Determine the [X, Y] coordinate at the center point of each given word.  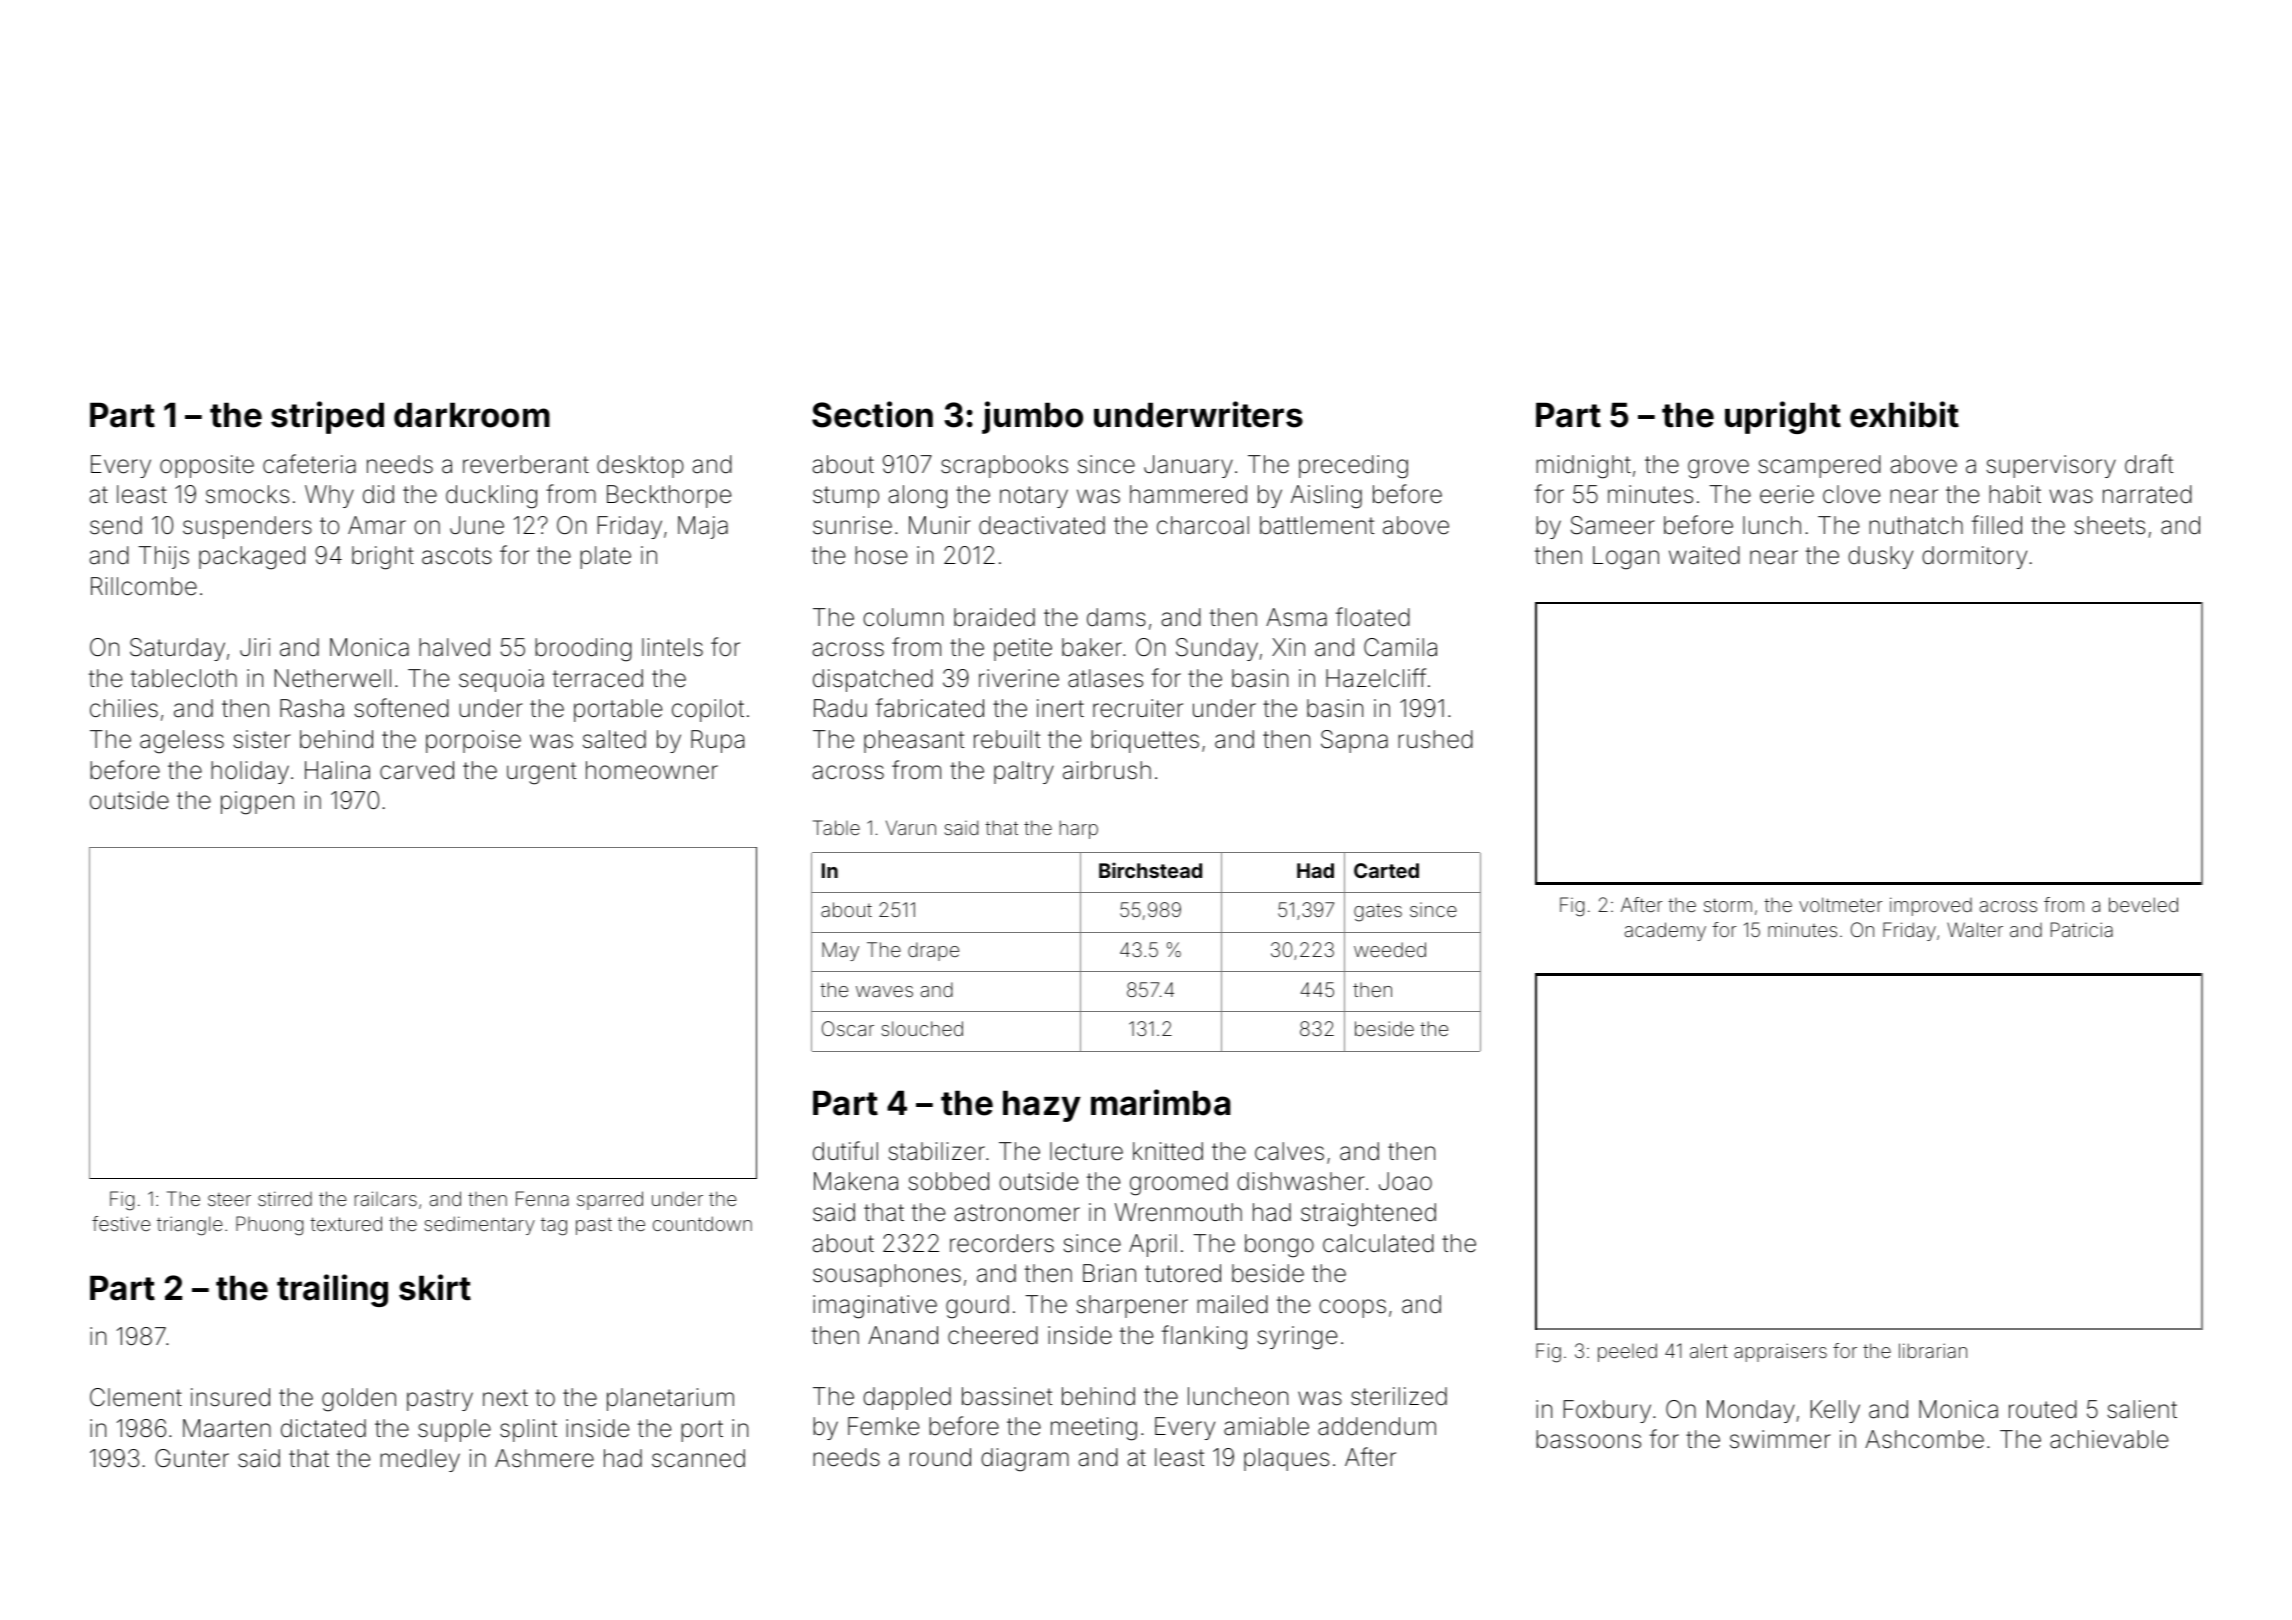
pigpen [257, 803]
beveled [2143, 904]
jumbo [1032, 417]
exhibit [1904, 414]
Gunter [192, 1458]
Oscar [848, 1028]
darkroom [472, 415]
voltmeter [1840, 904]
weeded [1390, 949]
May [840, 951]
